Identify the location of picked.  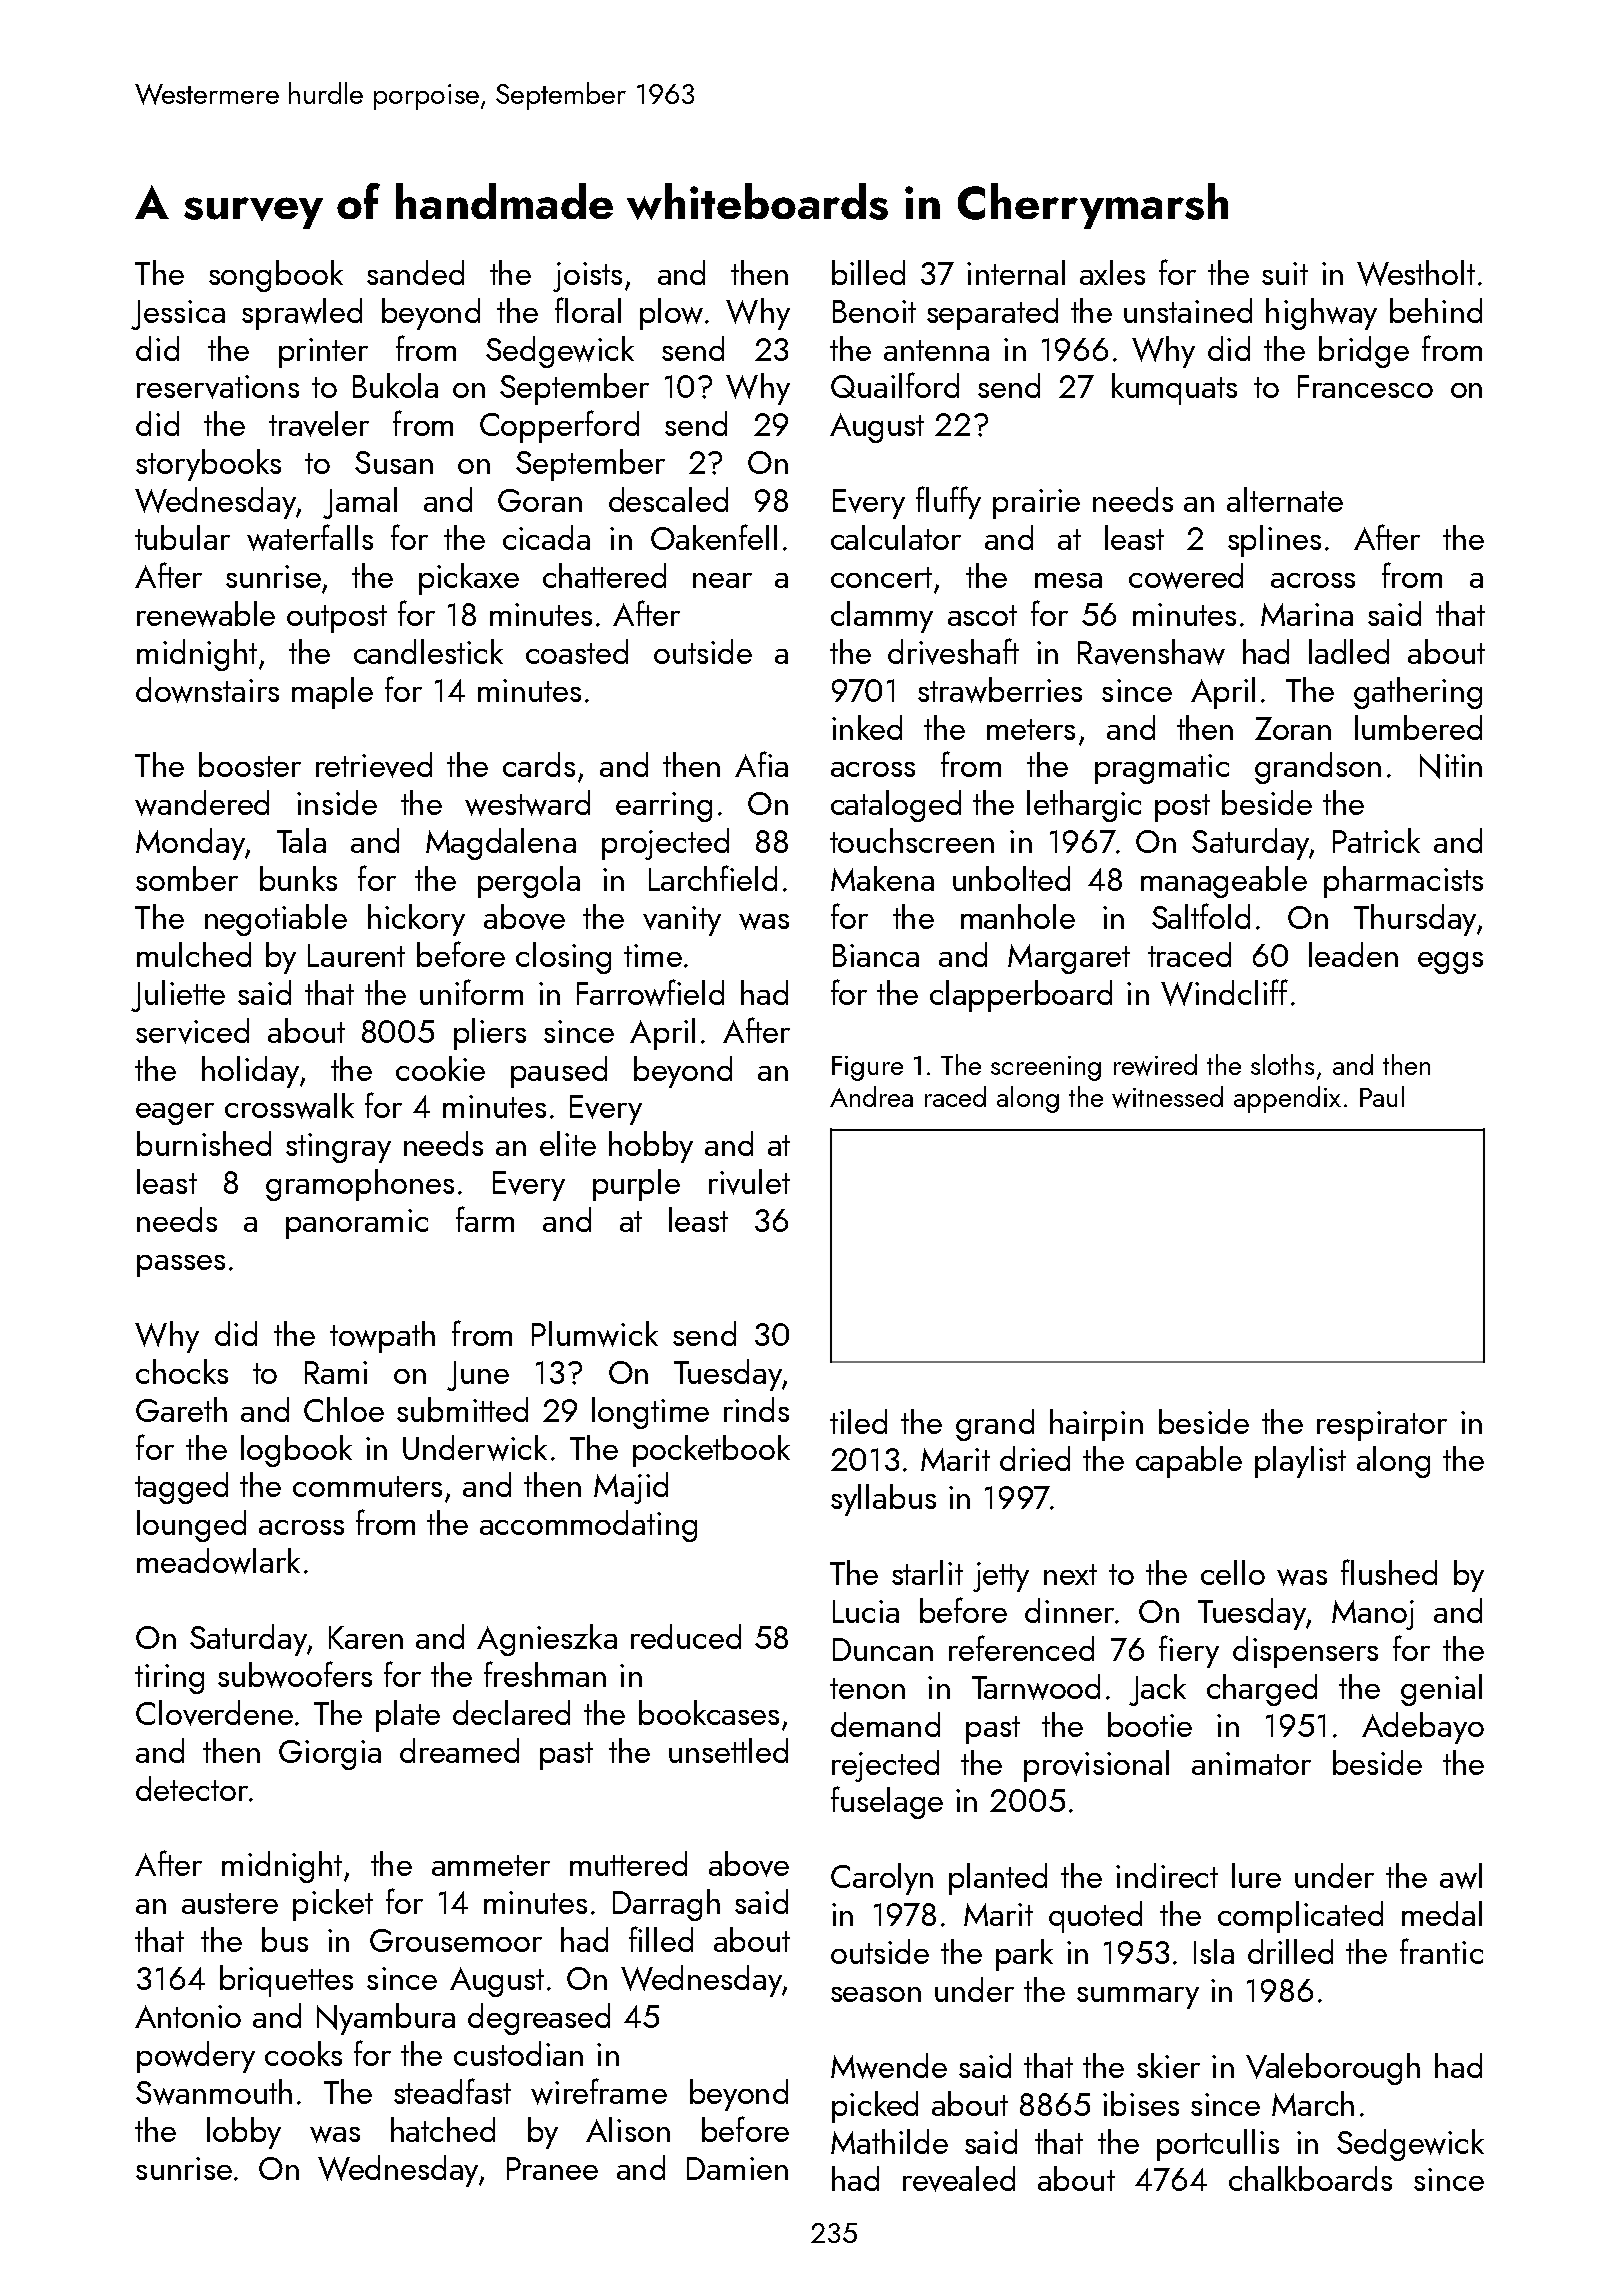
(875, 2107).
